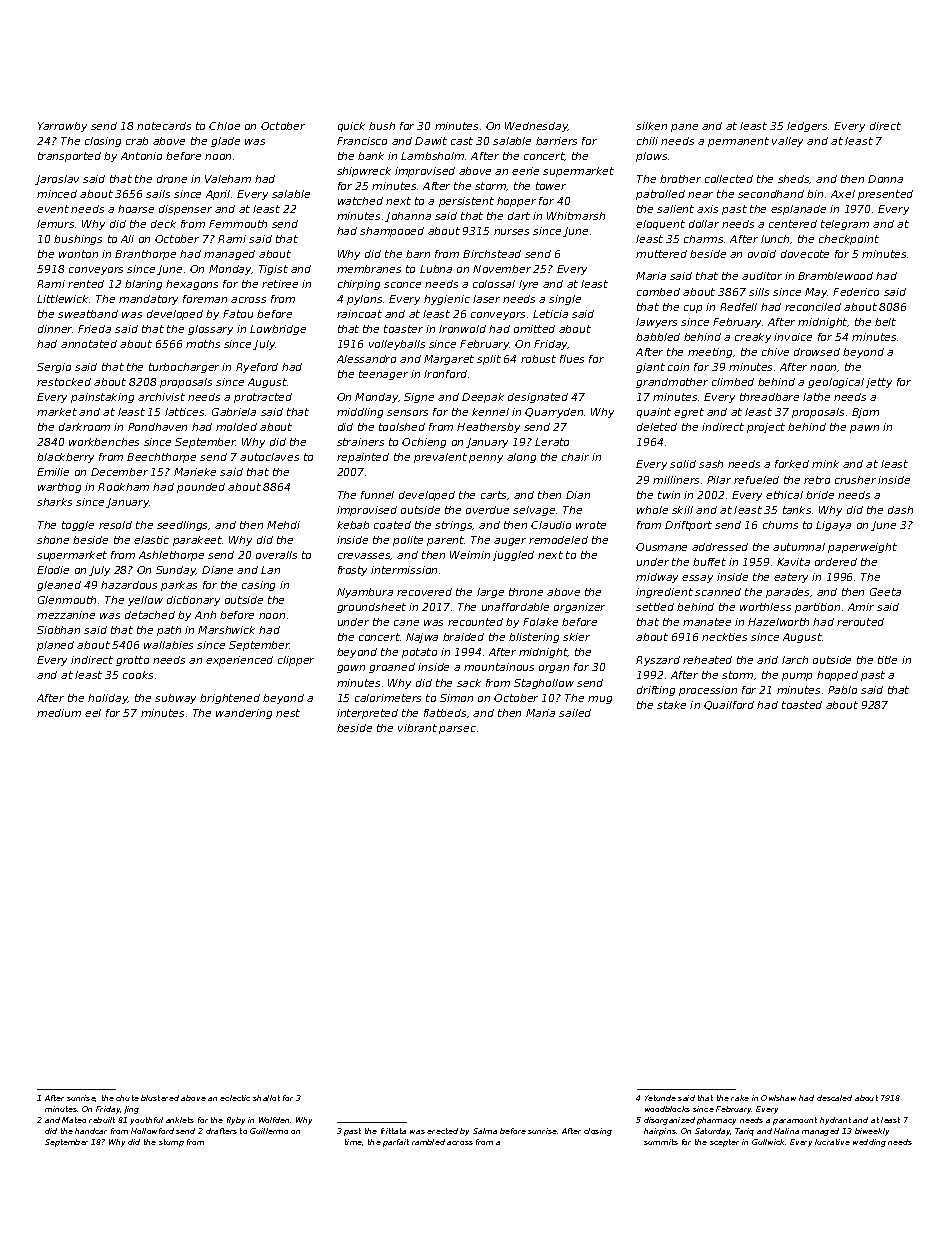  What do you see at coordinates (724, 637) in the document?
I see `neckties` at bounding box center [724, 637].
